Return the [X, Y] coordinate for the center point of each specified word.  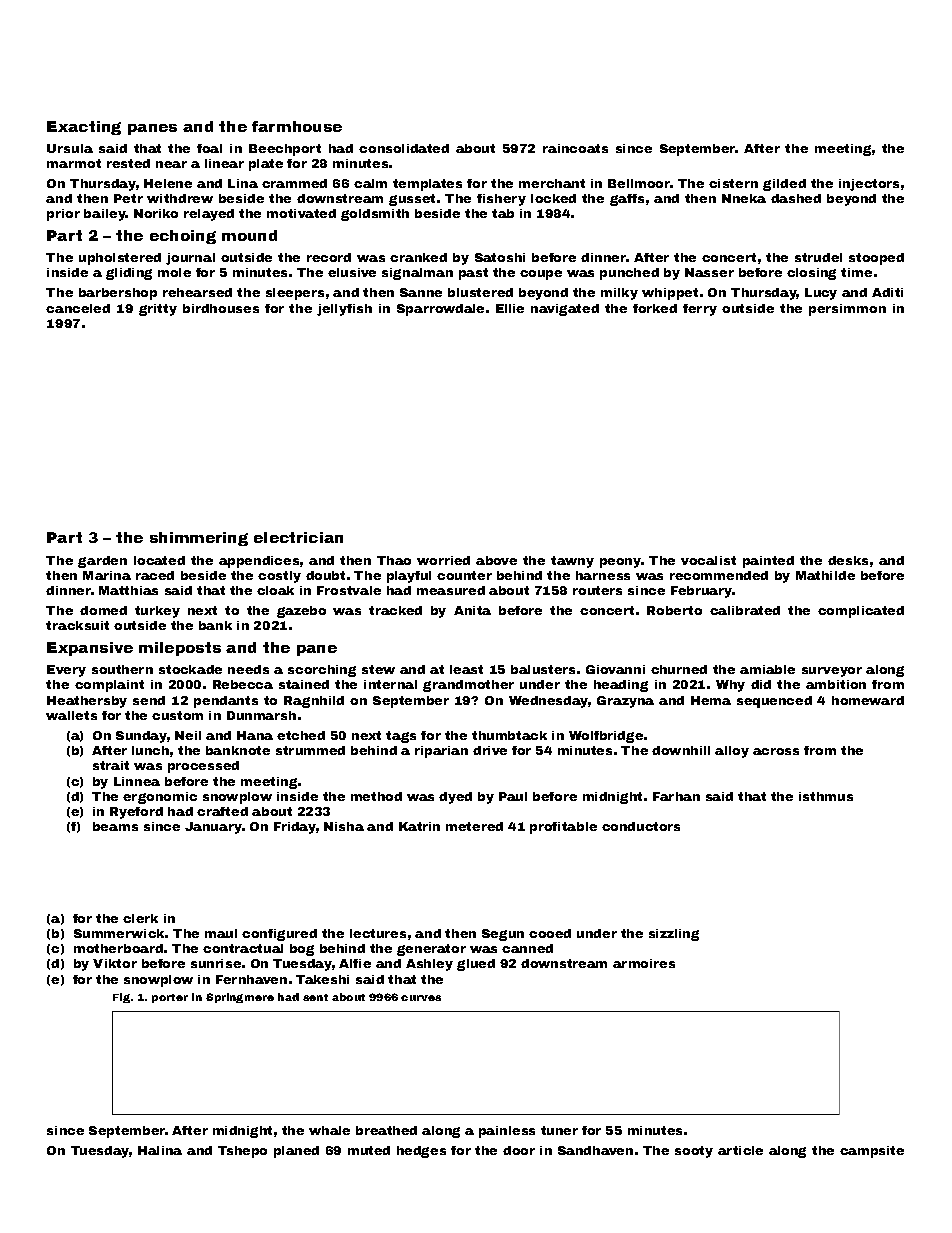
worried [443, 560]
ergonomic [160, 798]
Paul [513, 796]
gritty [158, 310]
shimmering [199, 539]
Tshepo [242, 1152]
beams [115, 826]
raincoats [575, 148]
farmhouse [297, 126]
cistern [733, 183]
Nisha [344, 826]
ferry [700, 310]
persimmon [847, 310]
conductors [641, 826]
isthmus [826, 796]
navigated [565, 310]
